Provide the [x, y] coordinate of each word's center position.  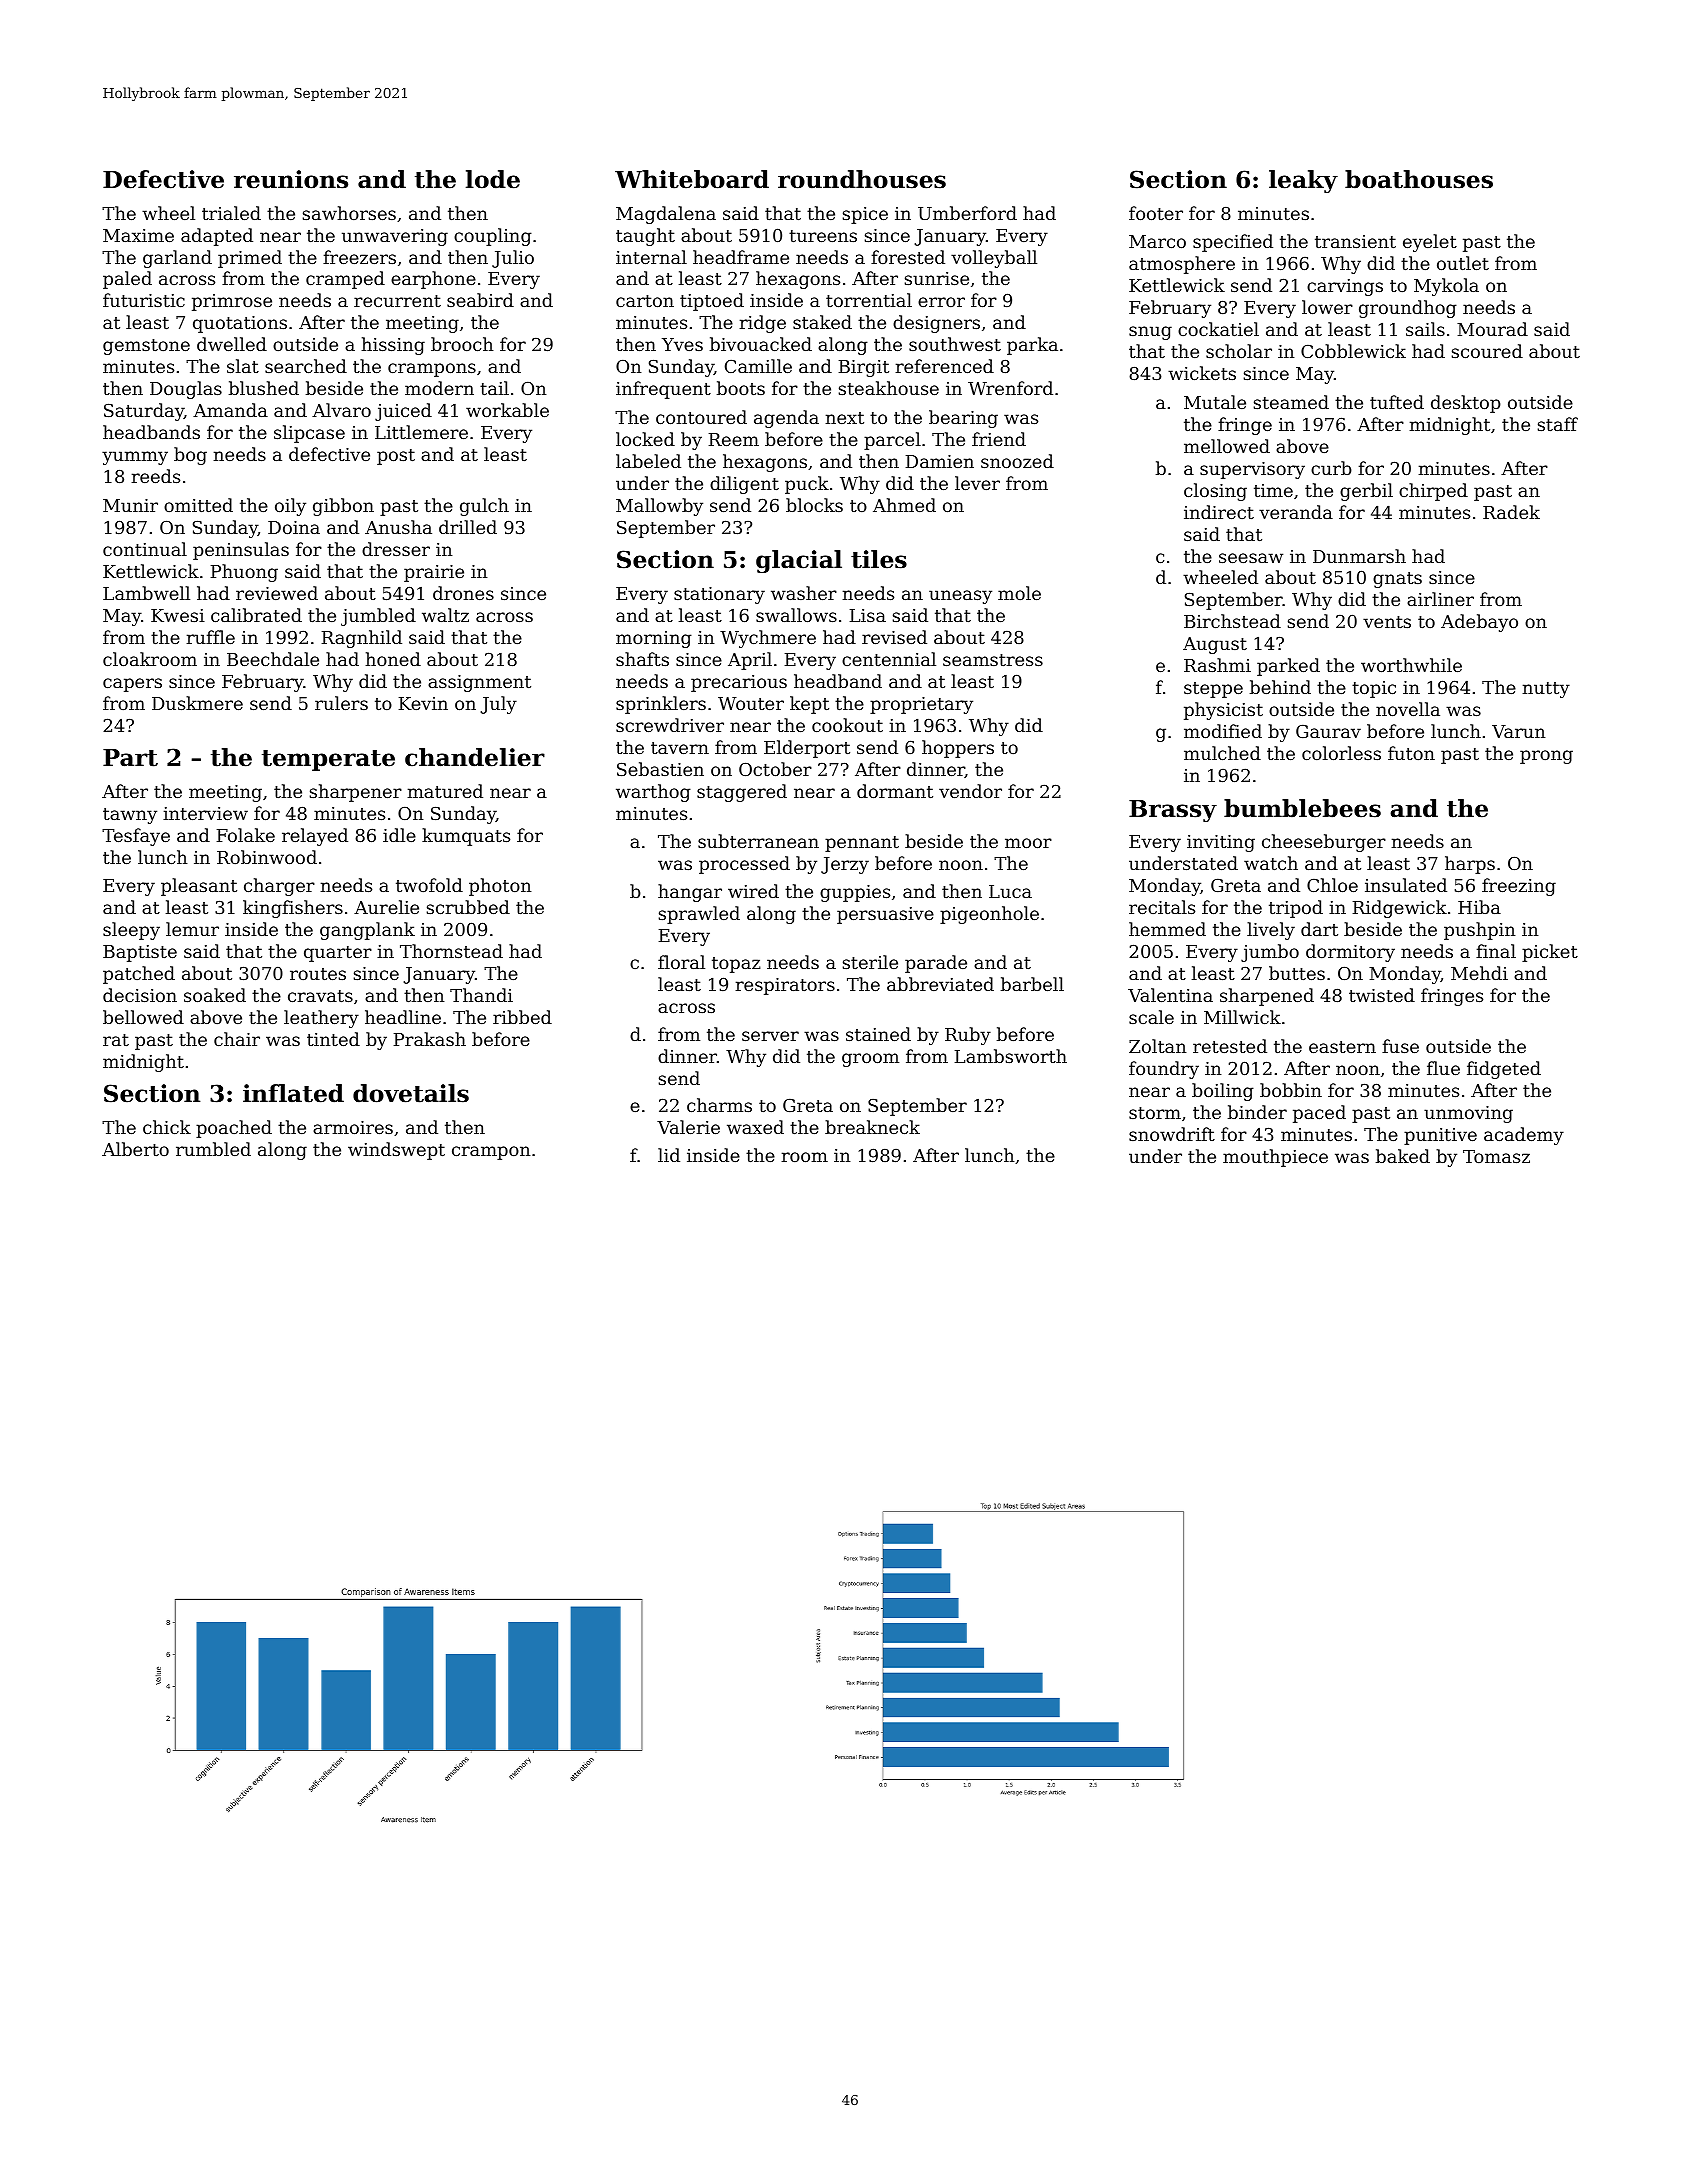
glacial [799, 561]
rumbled [213, 1149]
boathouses [1419, 179]
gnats [1397, 580]
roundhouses [862, 179]
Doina [294, 527]
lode [493, 179]
